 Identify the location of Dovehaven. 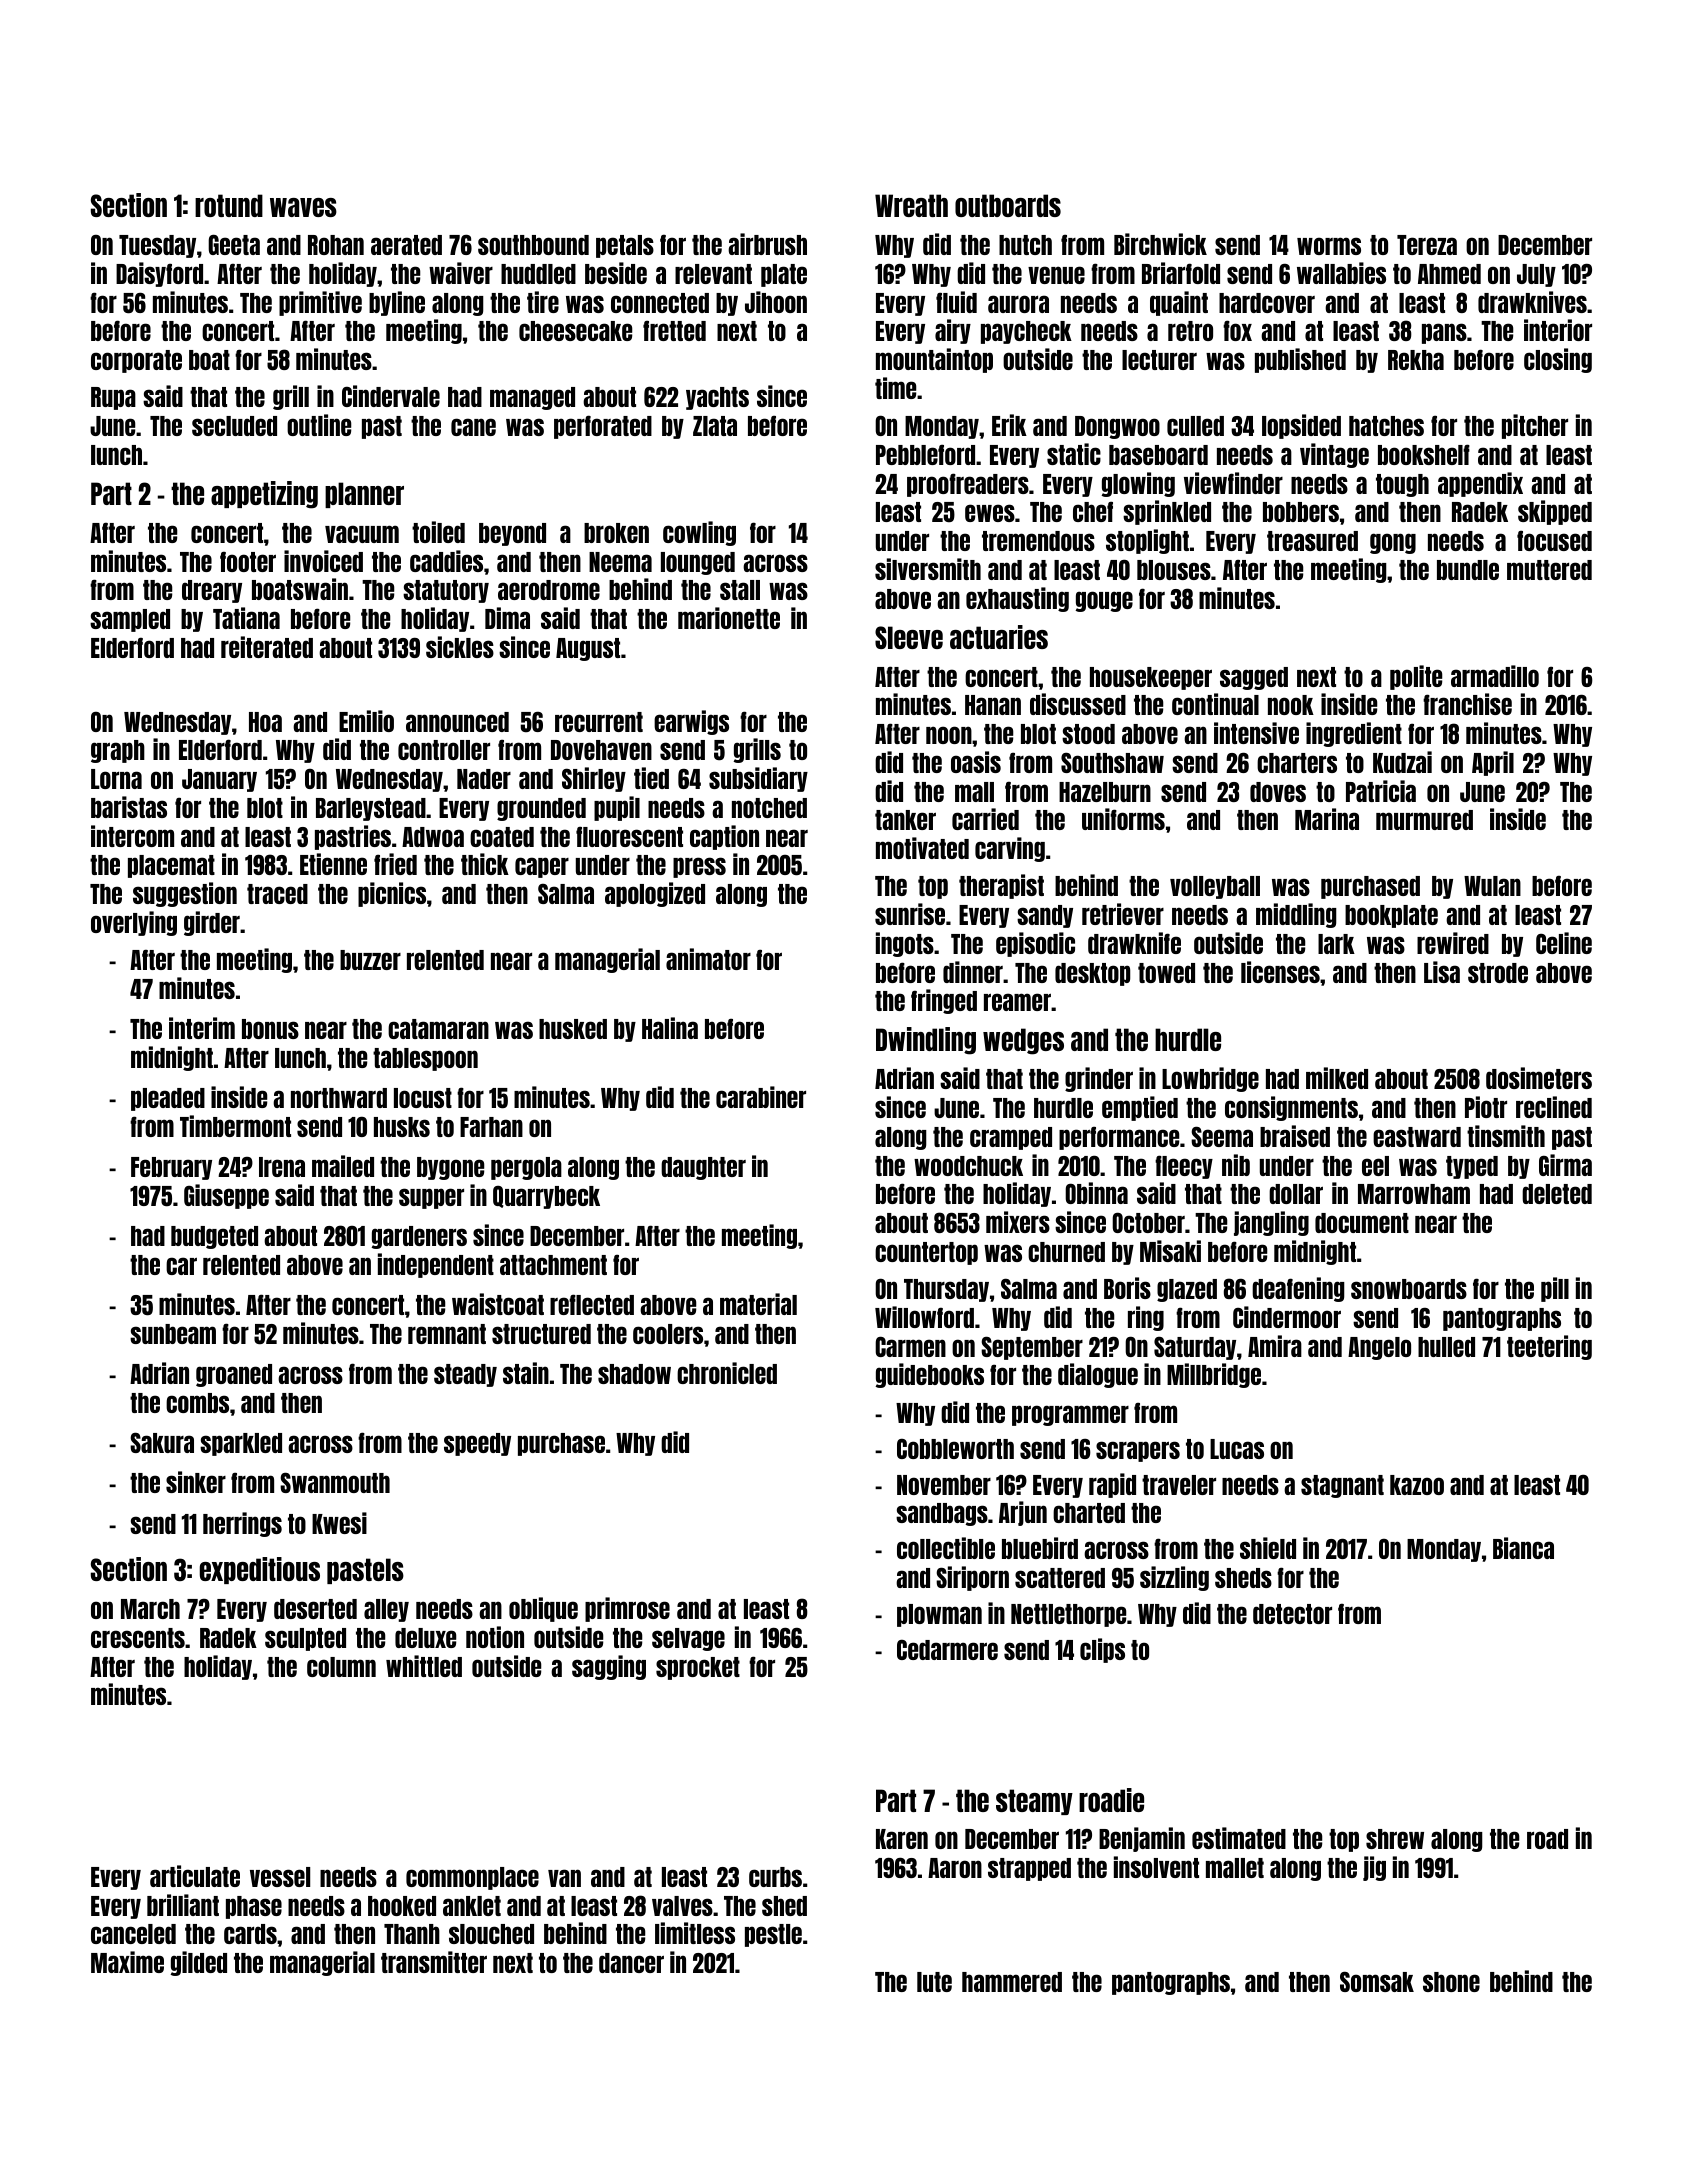
(601, 750).
